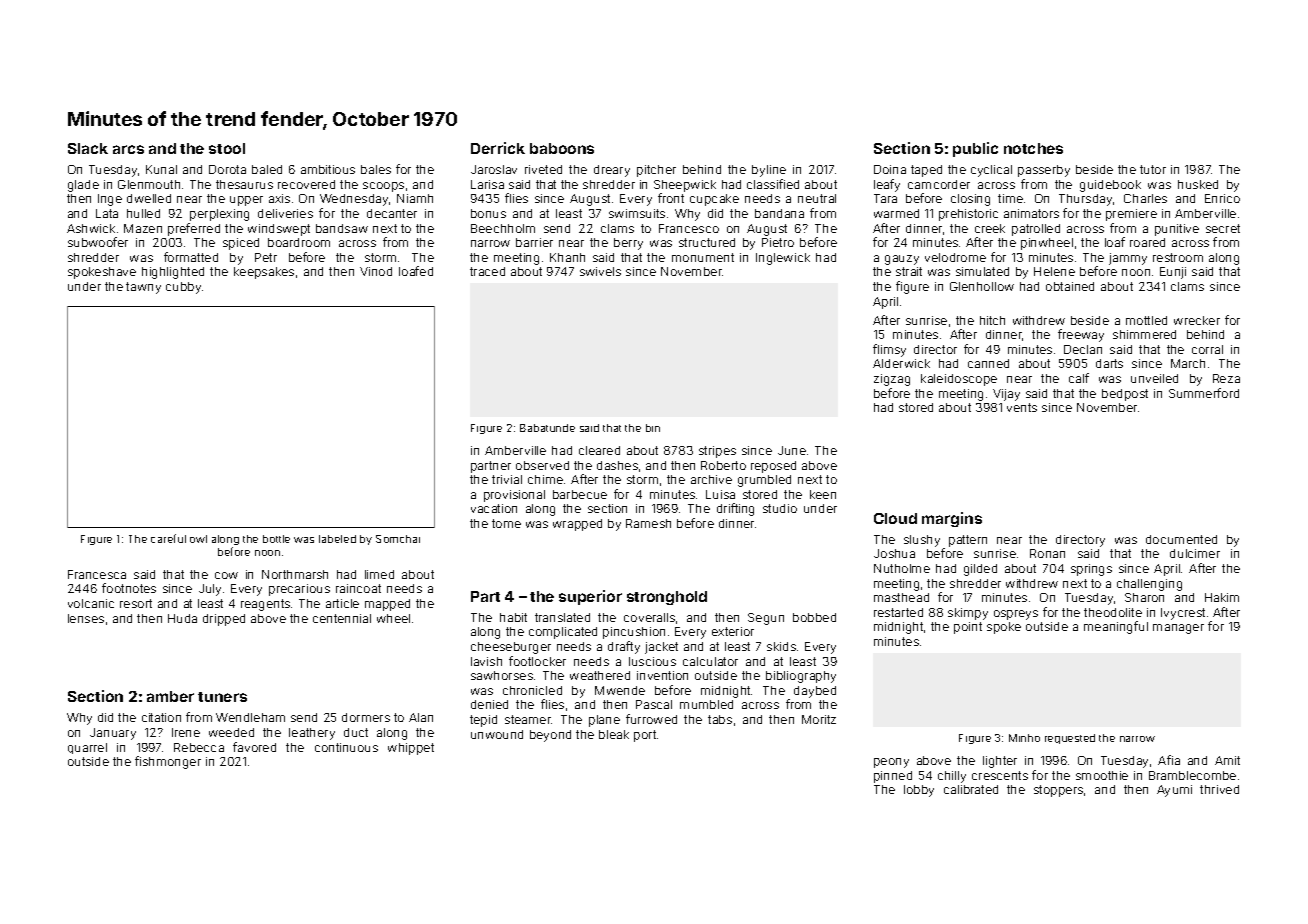  What do you see at coordinates (1177, 230) in the page?
I see `punitive` at bounding box center [1177, 230].
